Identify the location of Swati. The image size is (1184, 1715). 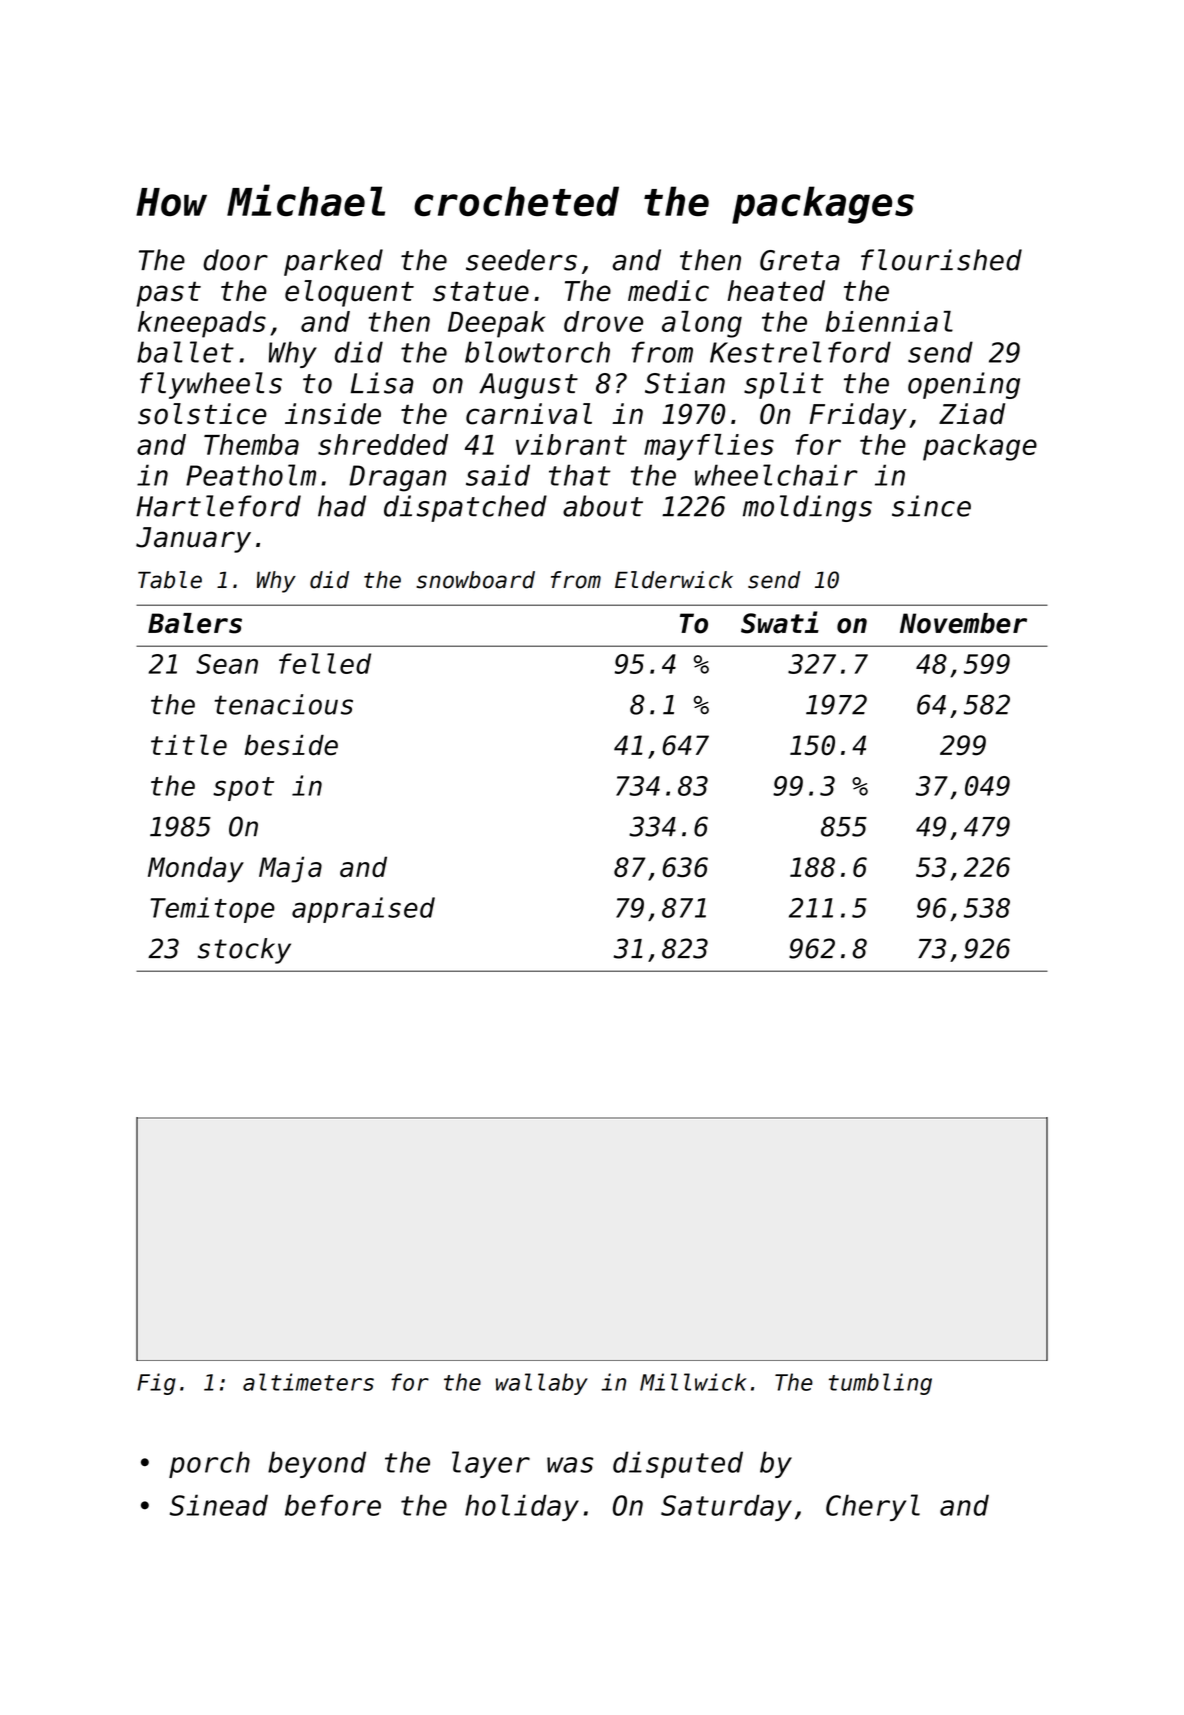
(780, 622).
